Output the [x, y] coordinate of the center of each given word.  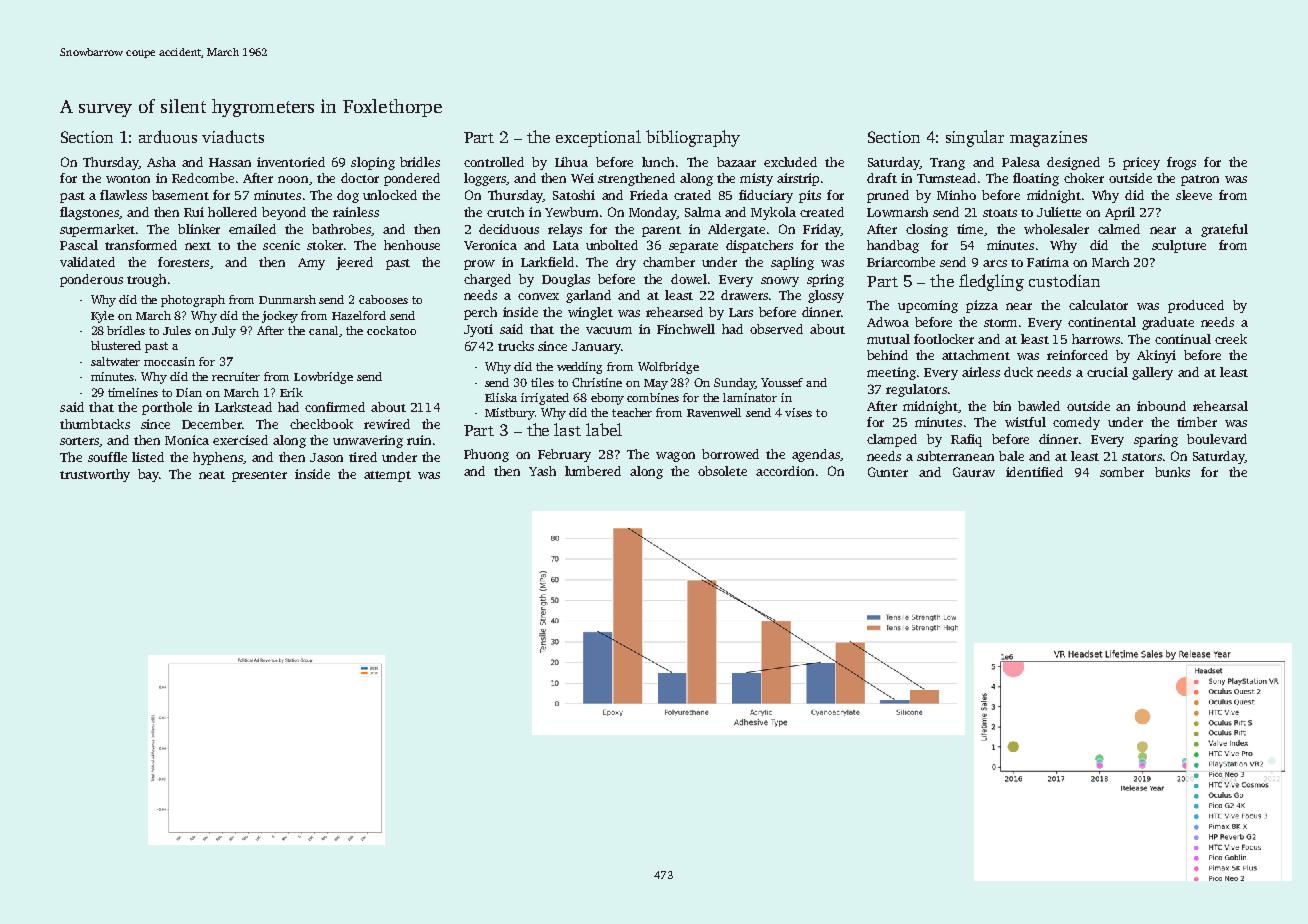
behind [887, 355]
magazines [1048, 139]
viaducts [233, 136]
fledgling [991, 282]
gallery [1152, 373]
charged [487, 280]
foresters [183, 262]
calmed [1119, 229]
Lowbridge [323, 378]
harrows [1096, 339]
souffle [107, 457]
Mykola [773, 213]
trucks [516, 346]
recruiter [236, 376]
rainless [356, 212]
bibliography [693, 138]
